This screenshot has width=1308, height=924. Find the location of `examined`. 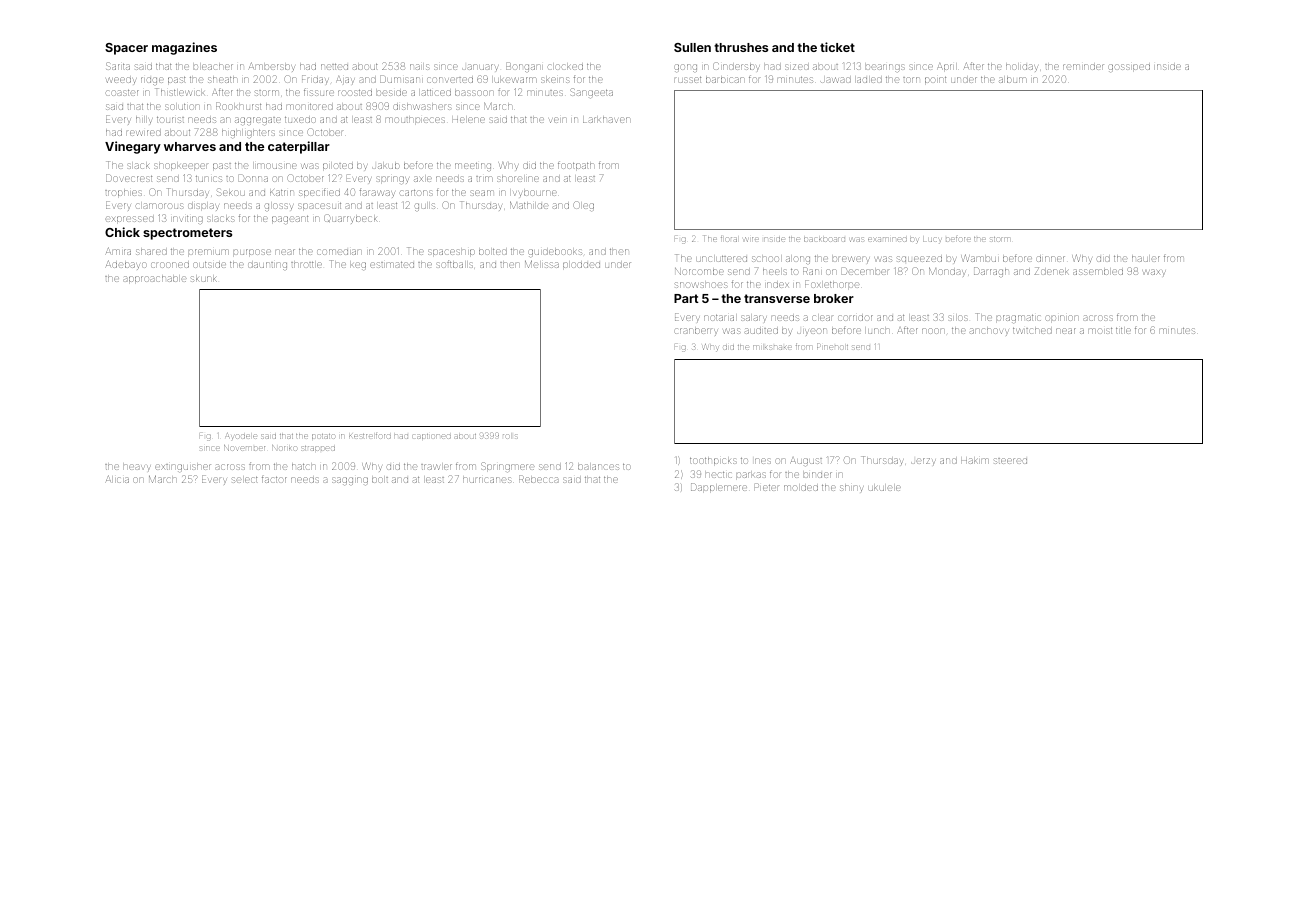

examined is located at coordinates (887, 239).
